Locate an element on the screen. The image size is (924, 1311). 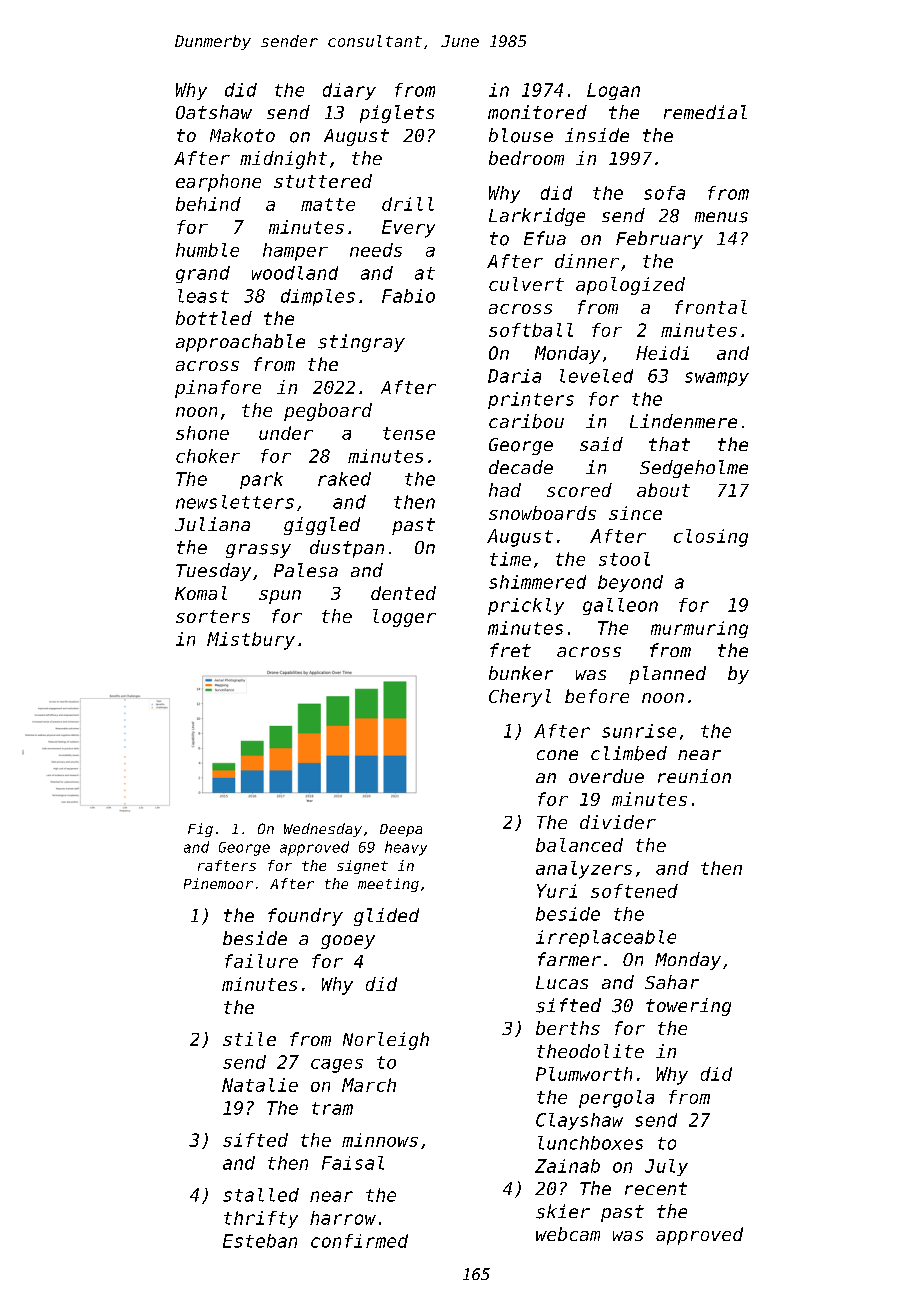
Lindenmere is located at coordinates (683, 421).
